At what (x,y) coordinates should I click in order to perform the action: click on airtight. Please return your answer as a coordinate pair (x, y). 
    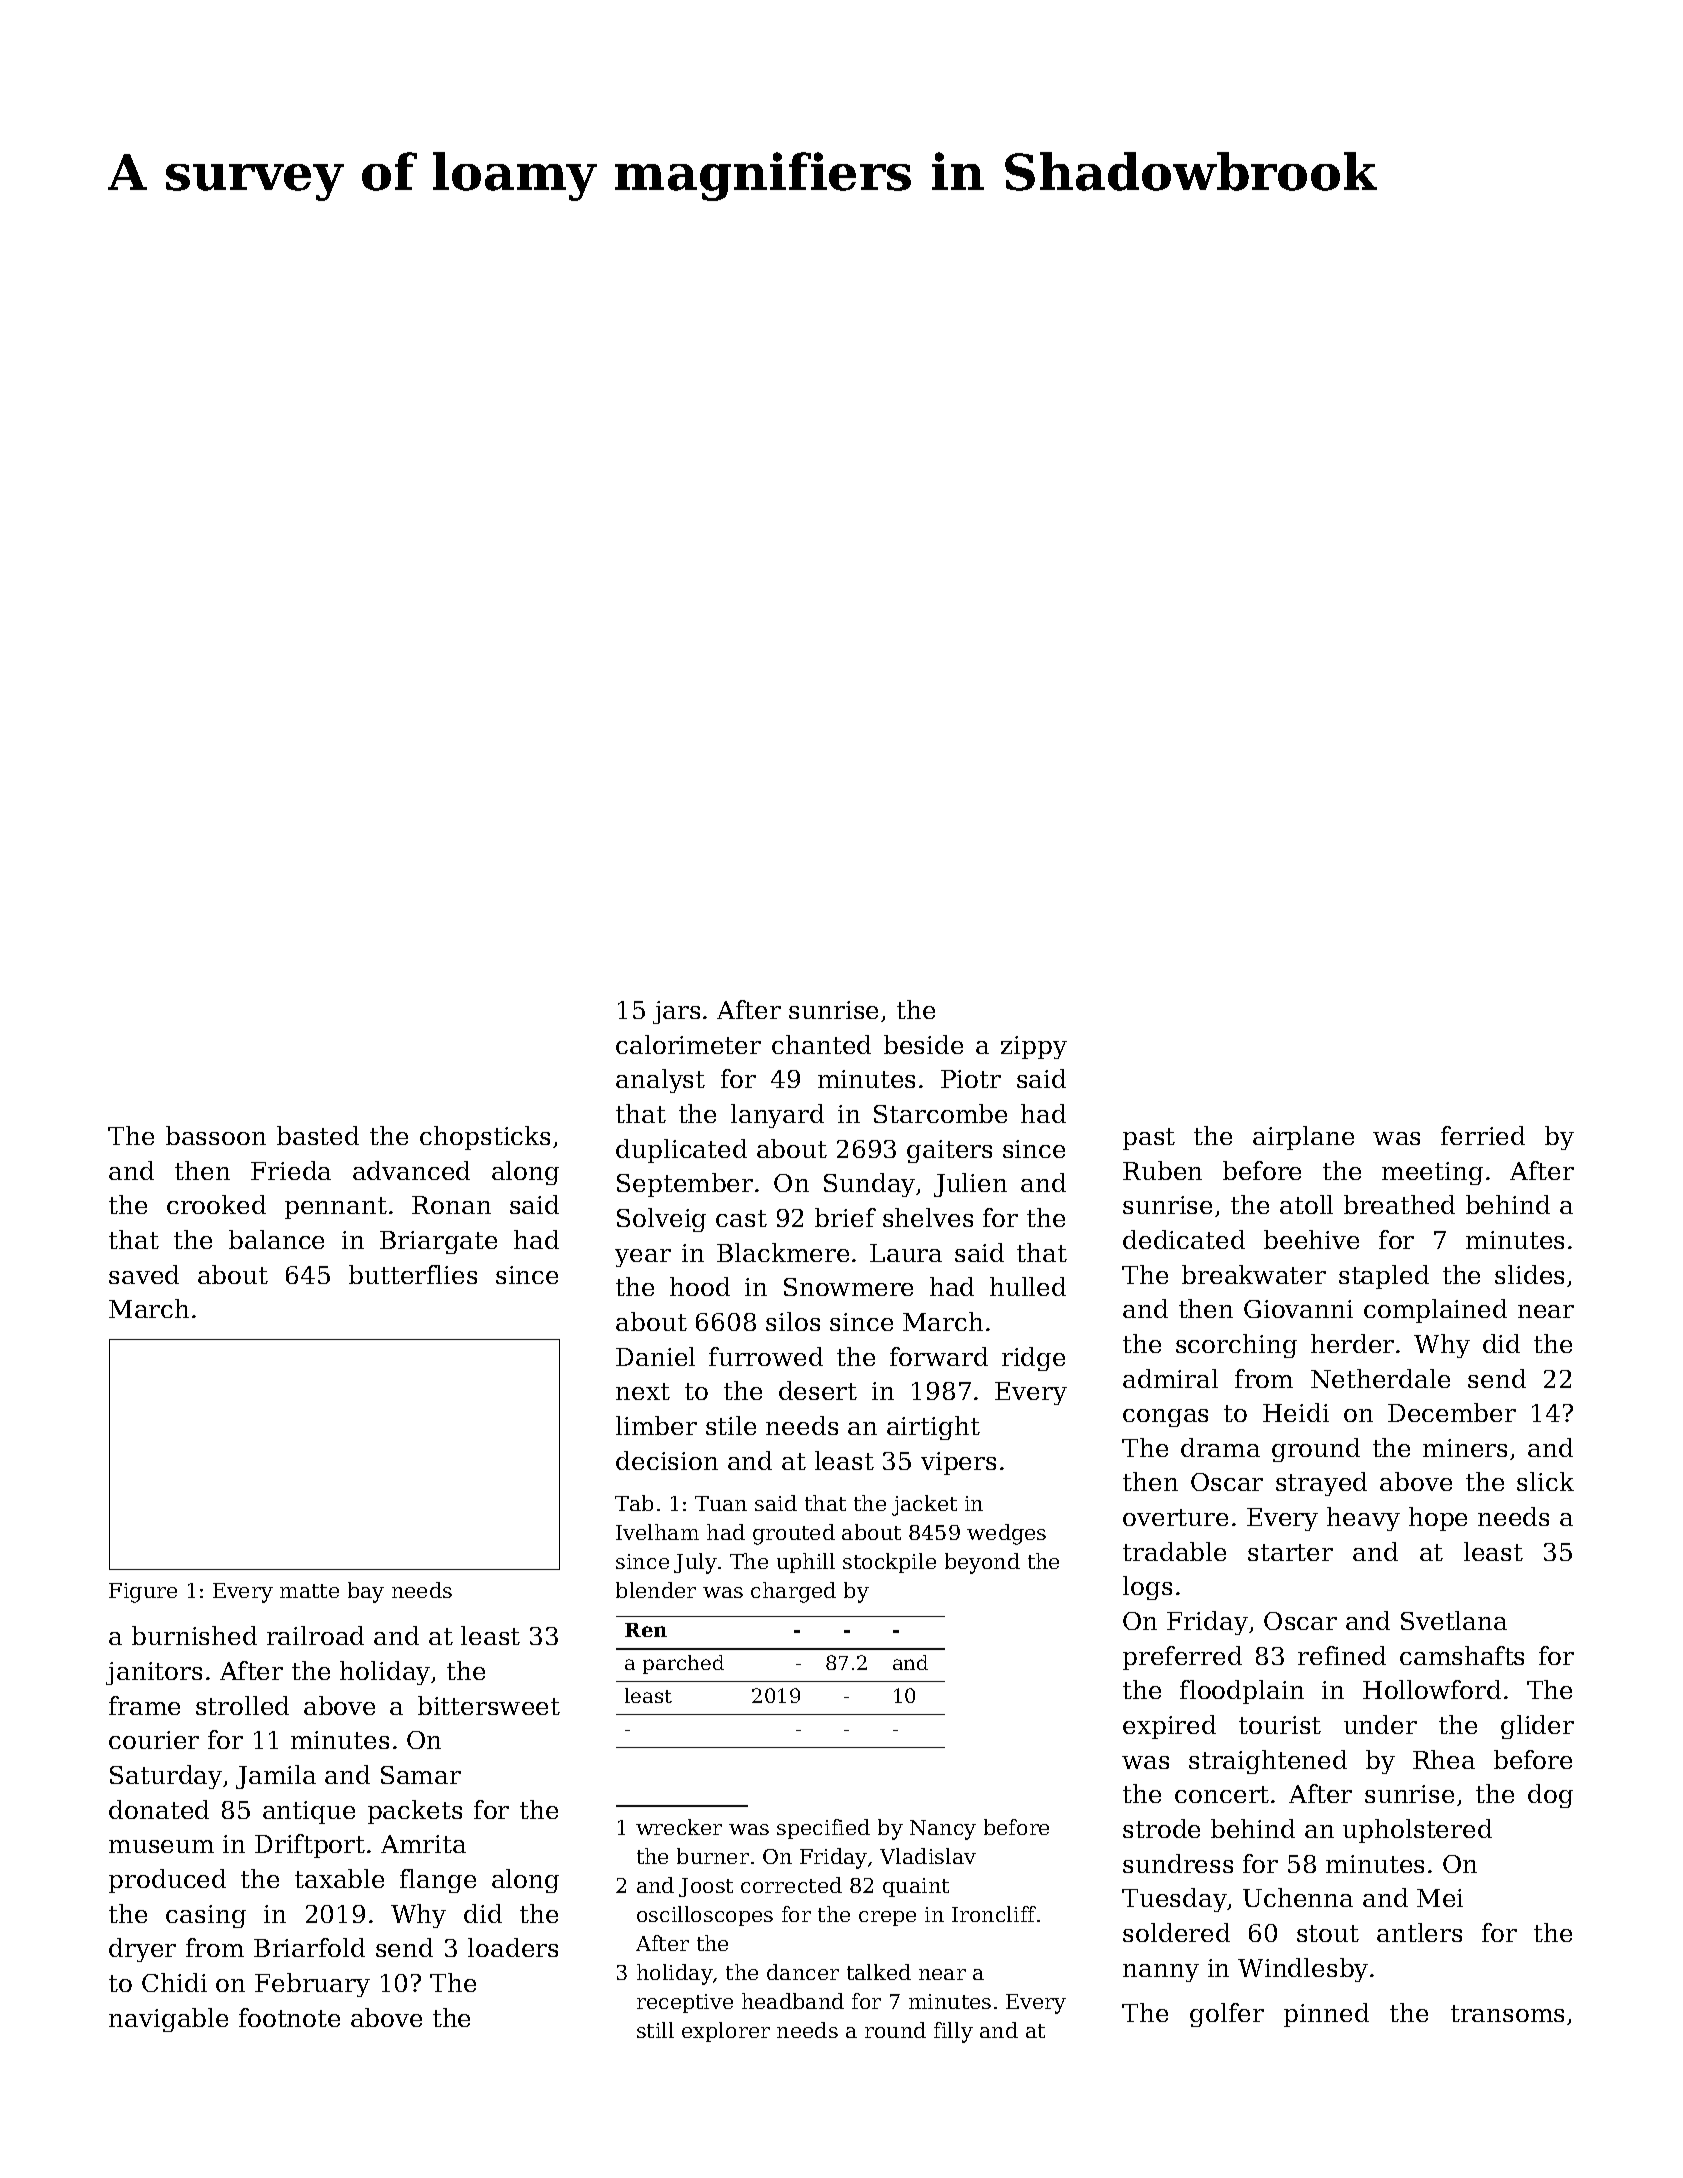
    Looking at the image, I should click on (933, 1428).
